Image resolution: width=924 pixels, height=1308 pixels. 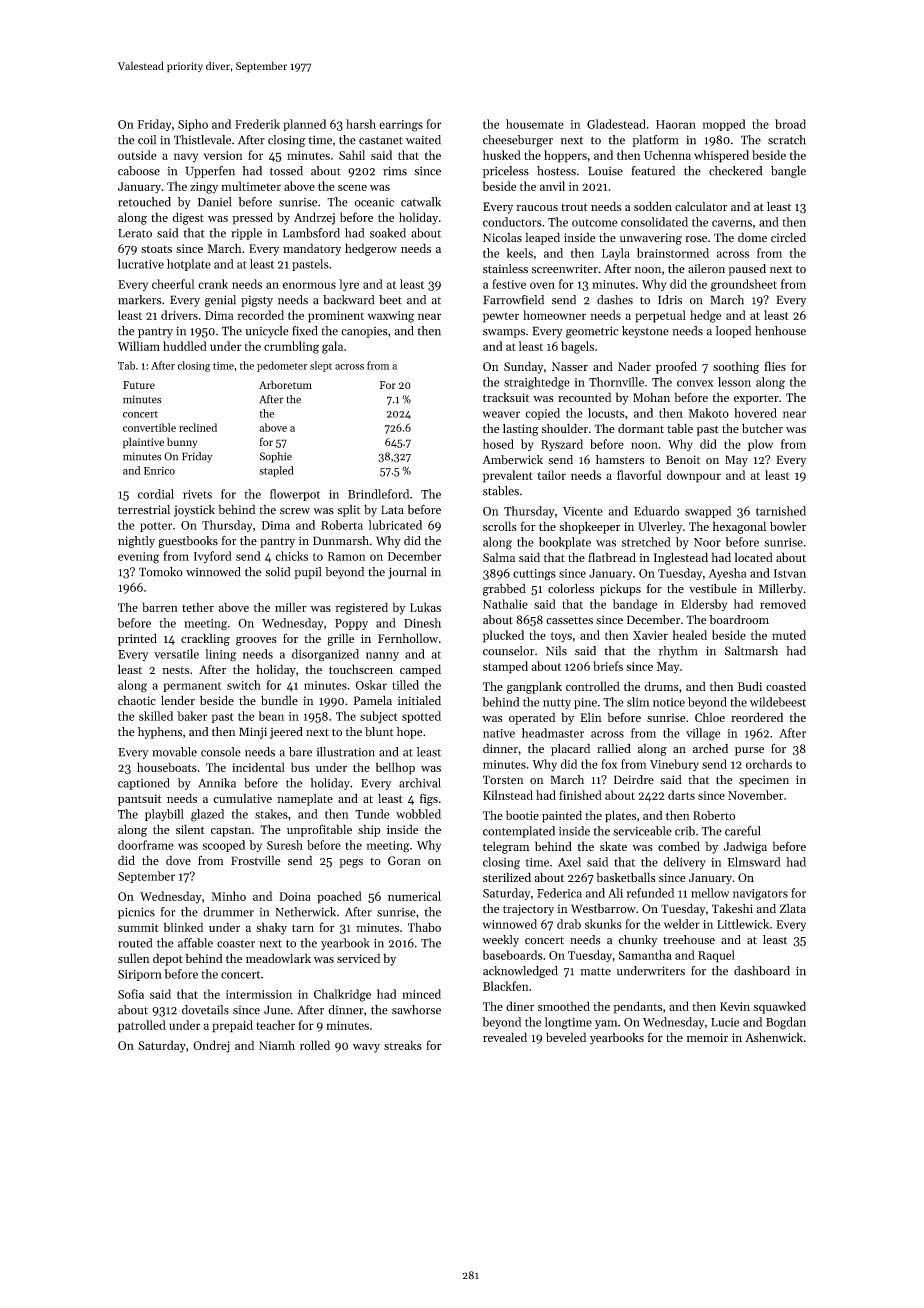 I want to click on hyphens, so click(x=160, y=733).
